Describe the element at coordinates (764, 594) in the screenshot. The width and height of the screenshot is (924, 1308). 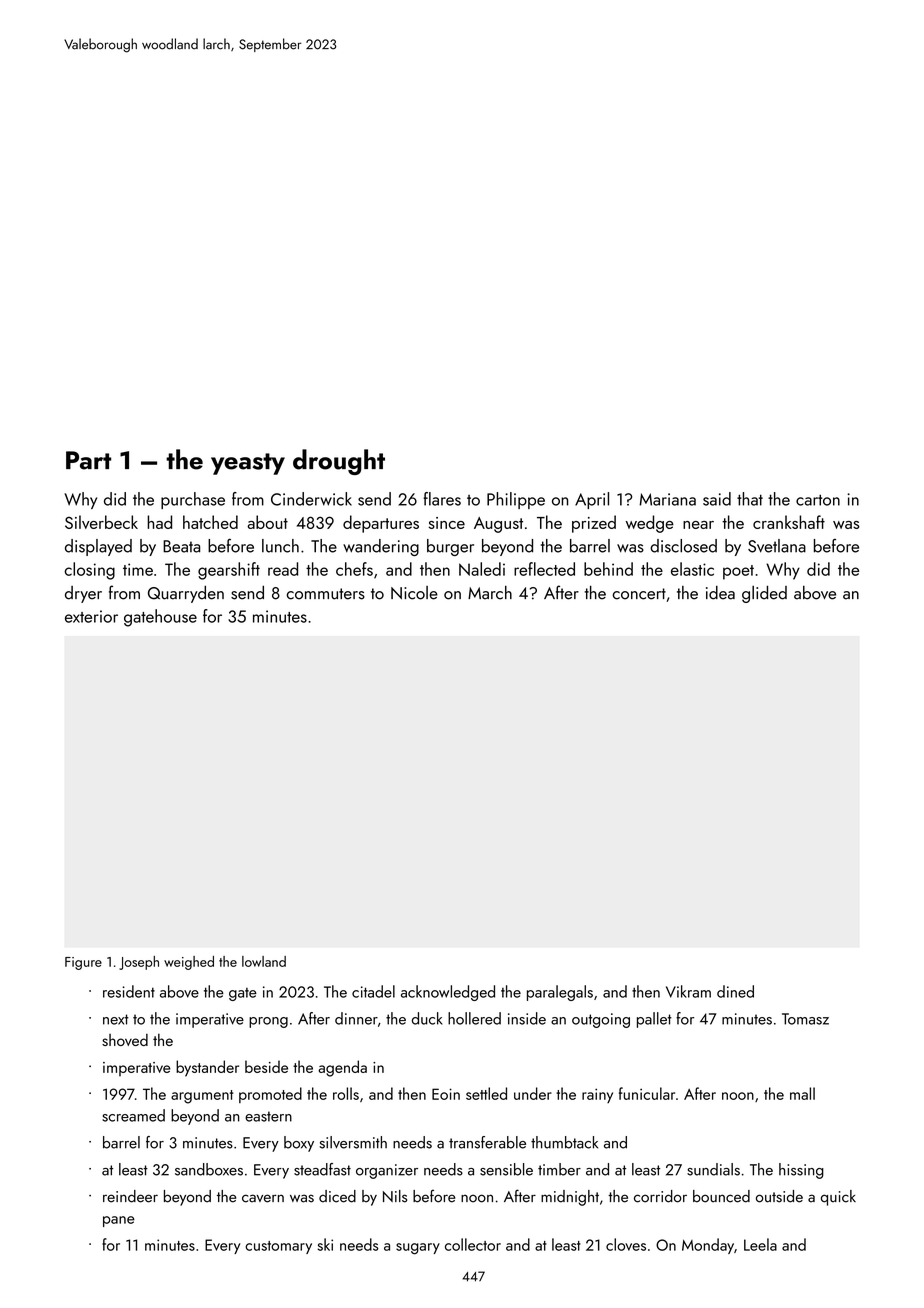
I see `glided` at that location.
